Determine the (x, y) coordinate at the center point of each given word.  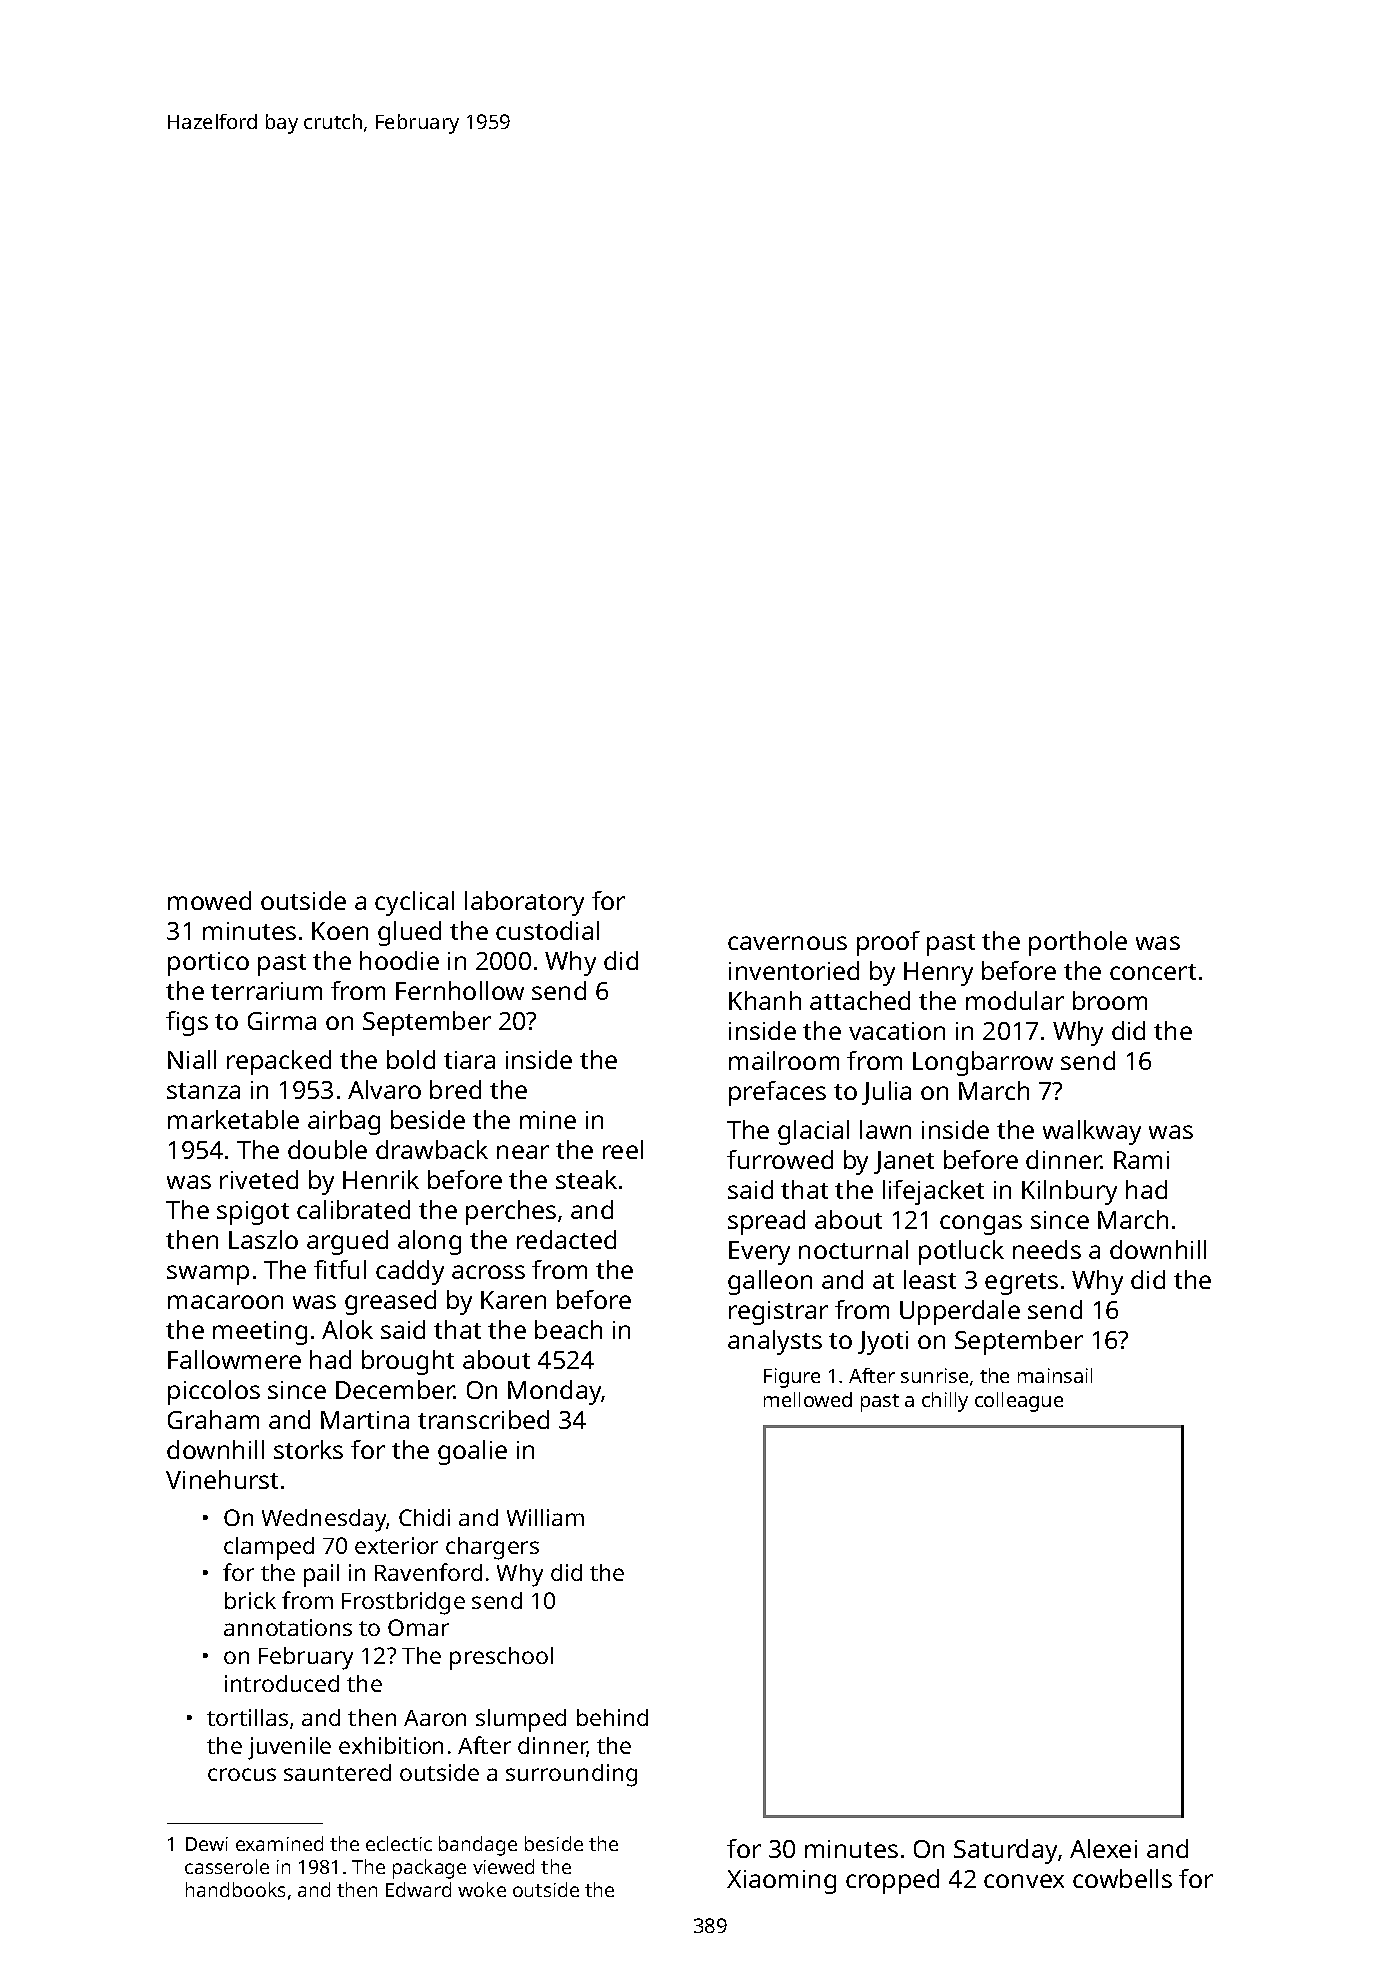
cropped (892, 1881)
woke (482, 1889)
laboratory (524, 903)
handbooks (235, 1889)
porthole (1078, 943)
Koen (340, 931)
